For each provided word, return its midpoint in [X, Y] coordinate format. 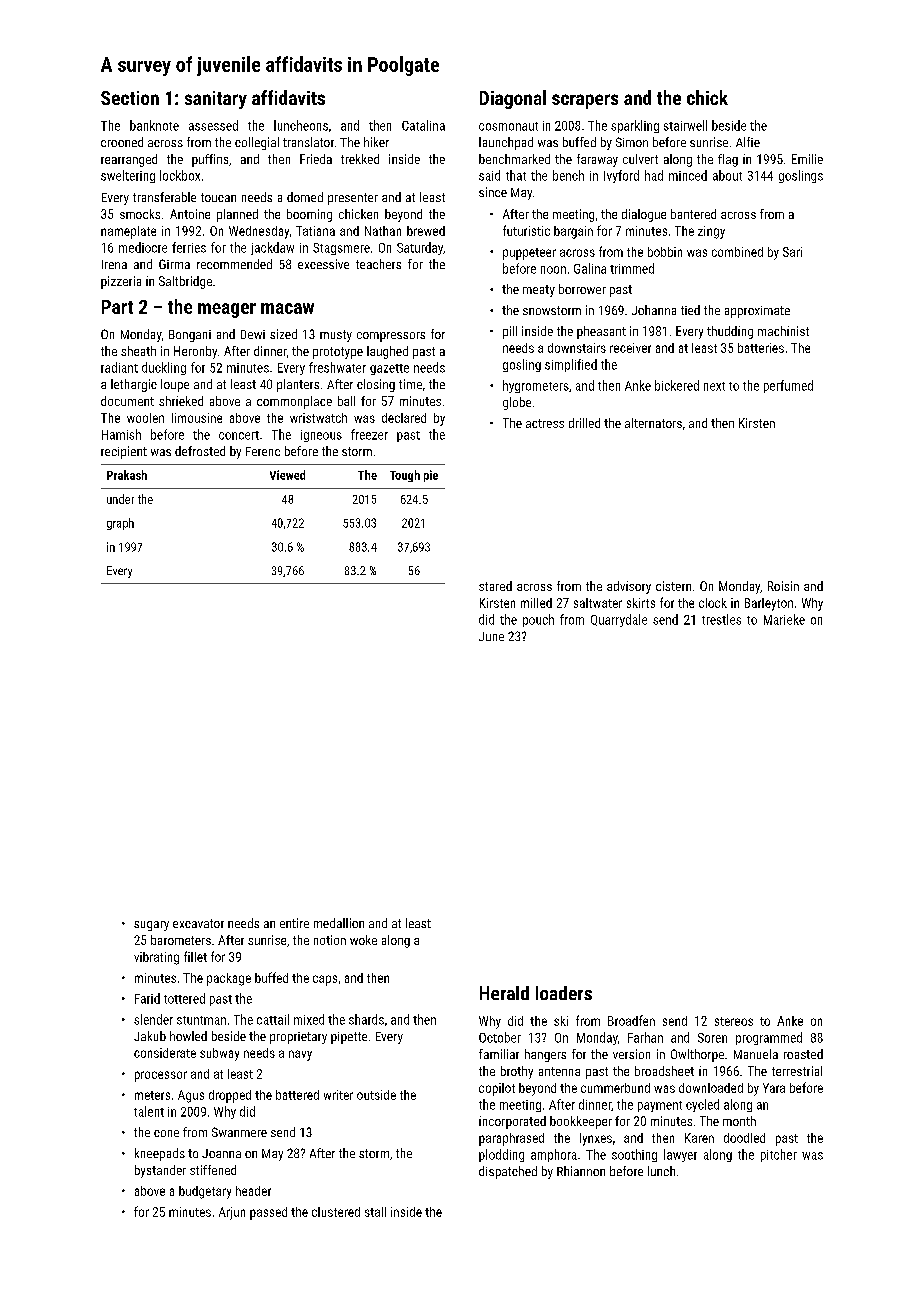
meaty [539, 291]
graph [120, 524]
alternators [653, 423]
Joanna [221, 1153]
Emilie [807, 159]
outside [376, 1095]
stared [495, 586]
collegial [257, 143]
